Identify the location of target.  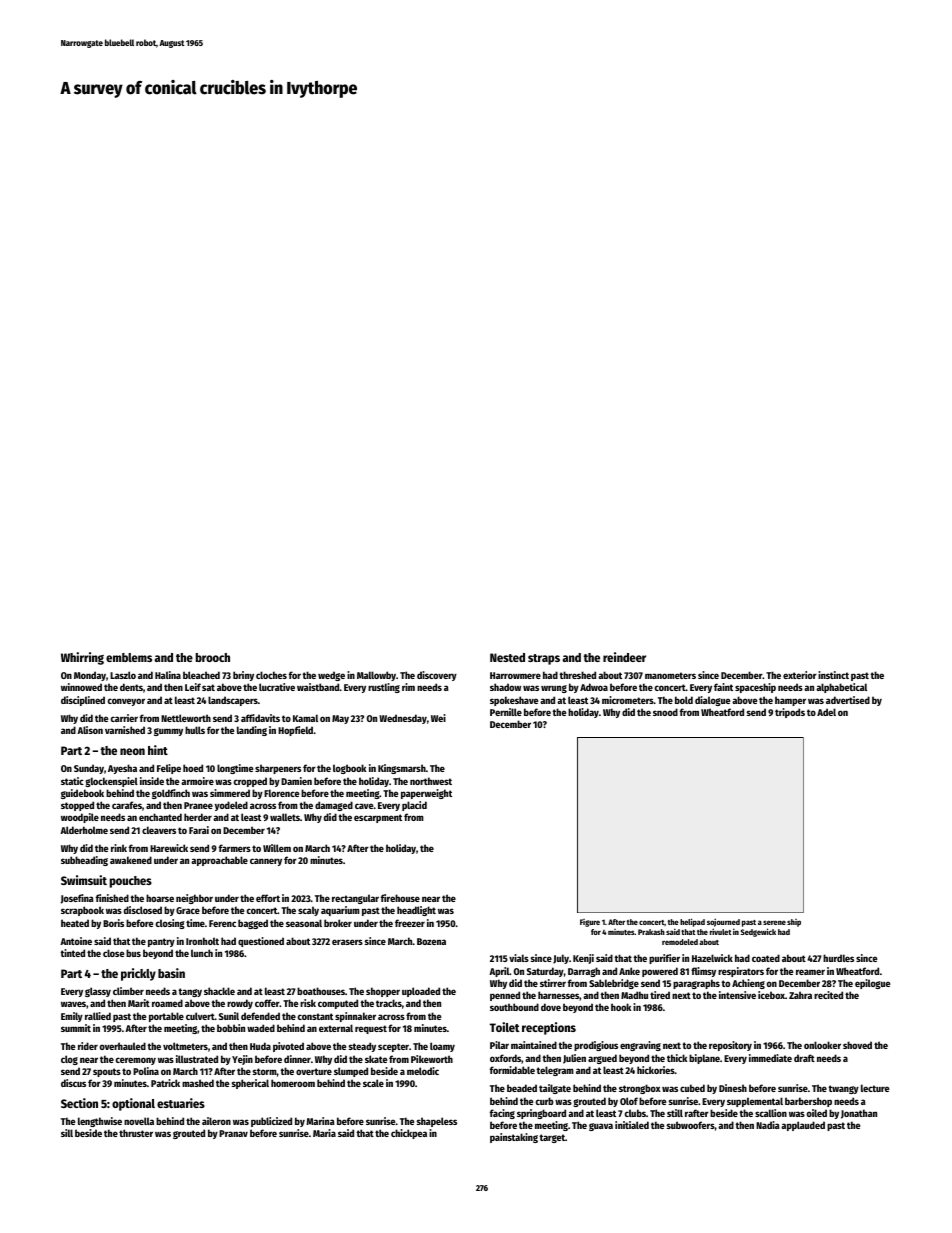
(552, 1138).
